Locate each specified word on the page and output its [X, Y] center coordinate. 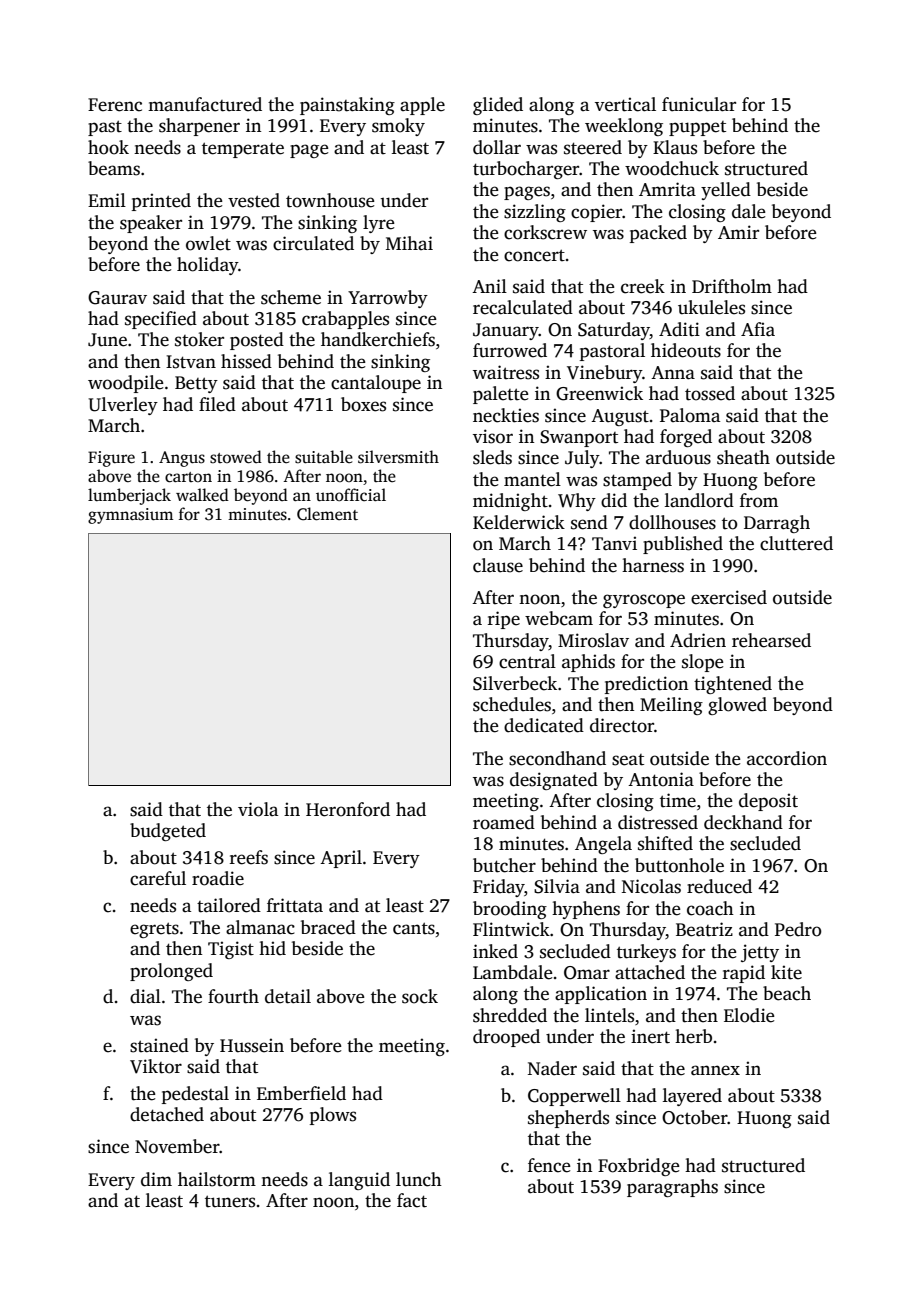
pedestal [195, 1095]
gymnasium [130, 516]
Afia [758, 329]
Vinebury [604, 374]
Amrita [667, 189]
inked [495, 951]
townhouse [330, 200]
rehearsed [771, 640]
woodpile [126, 384]
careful [158, 878]
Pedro [798, 929]
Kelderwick [519, 522]
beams [114, 168]
